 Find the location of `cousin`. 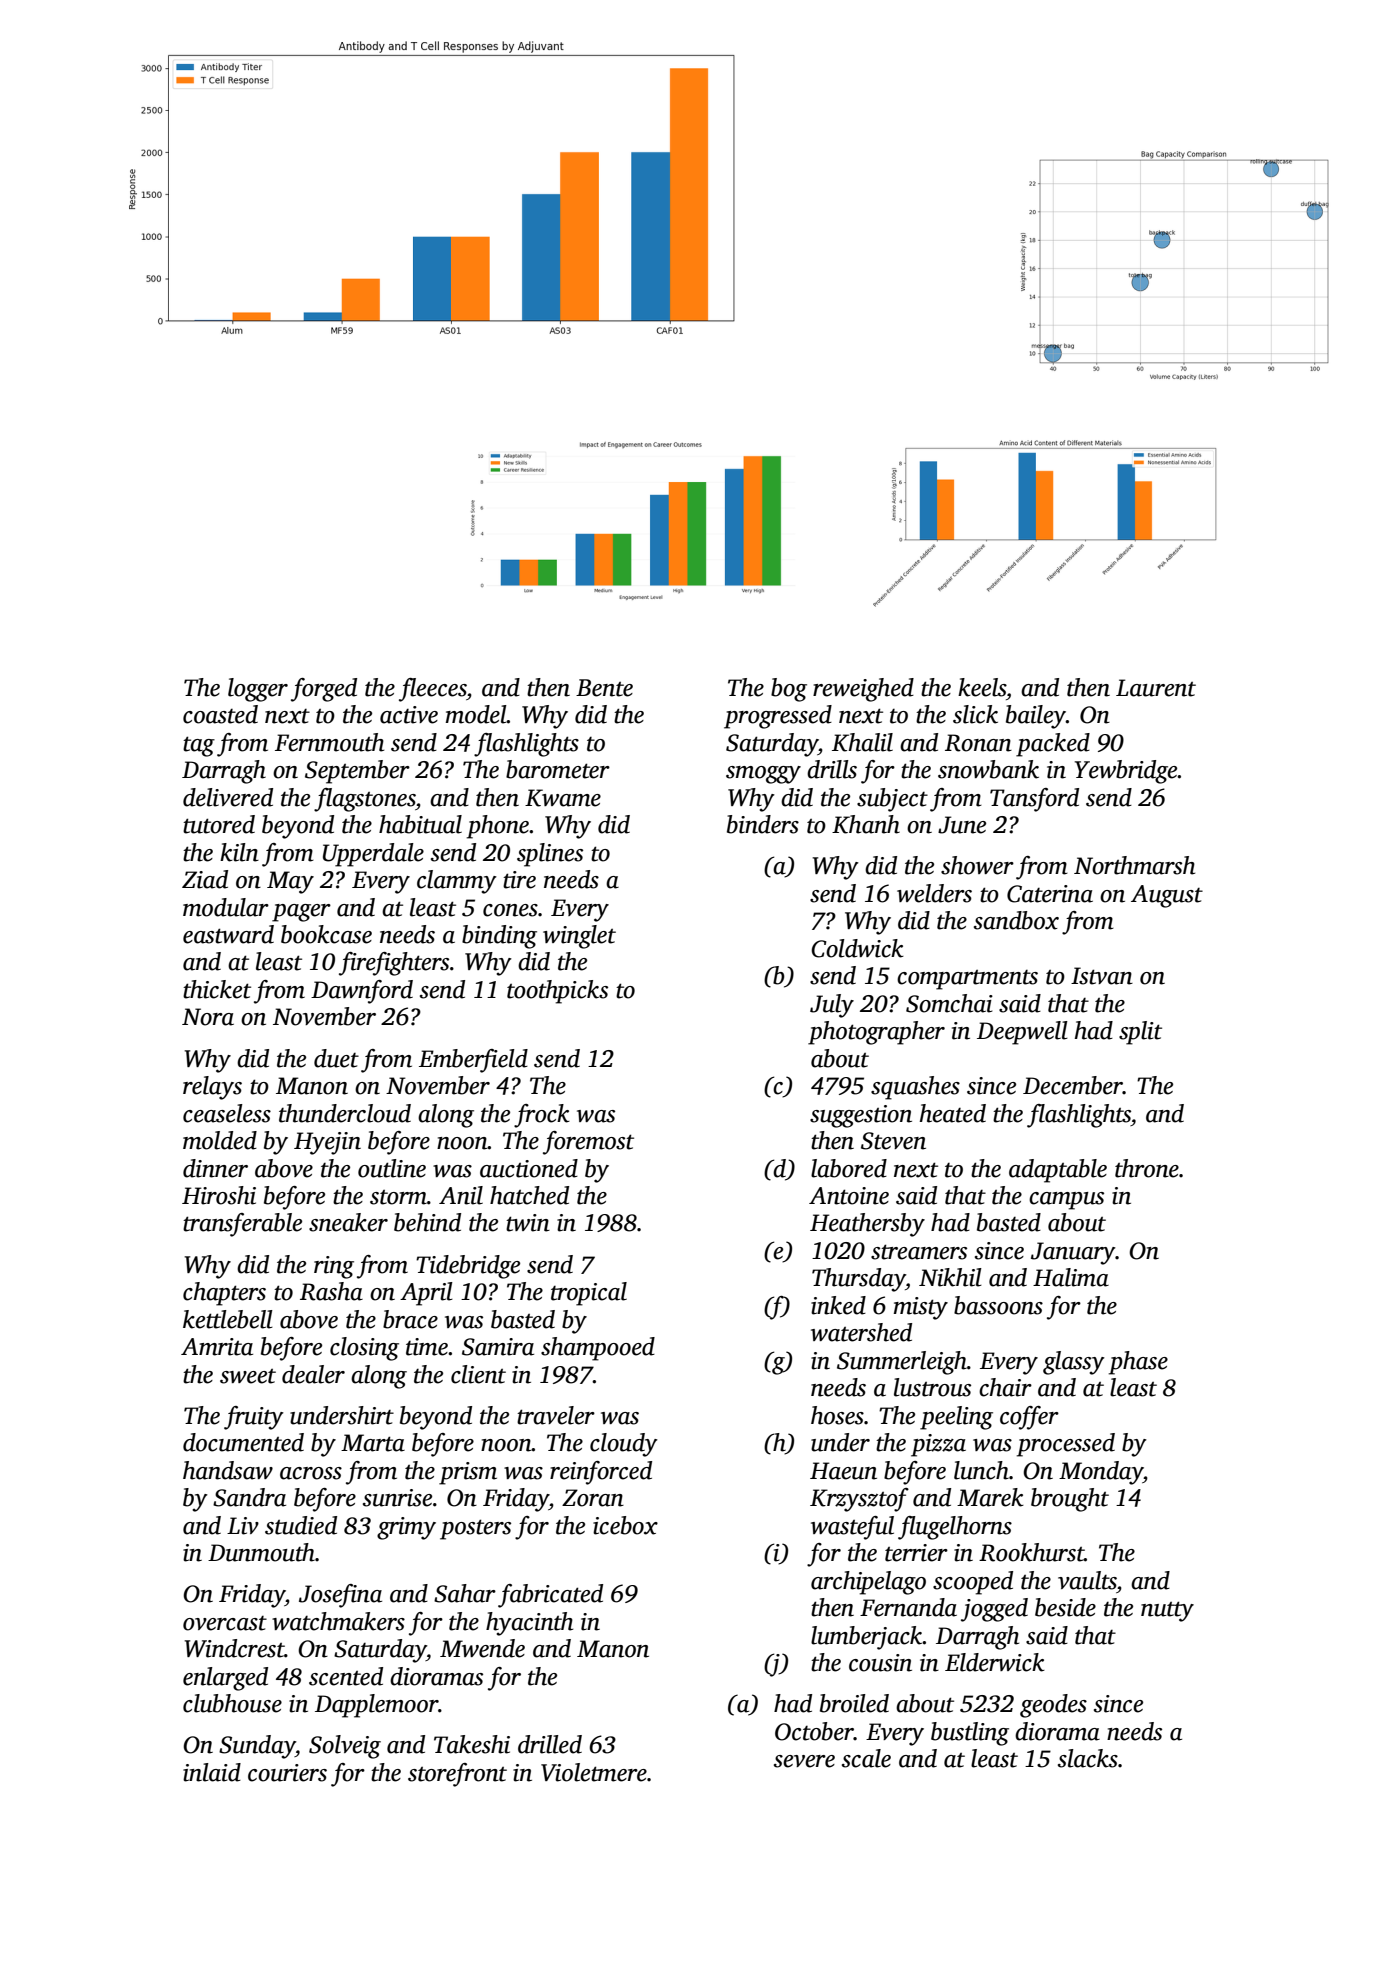

cousin is located at coordinates (880, 1663).
